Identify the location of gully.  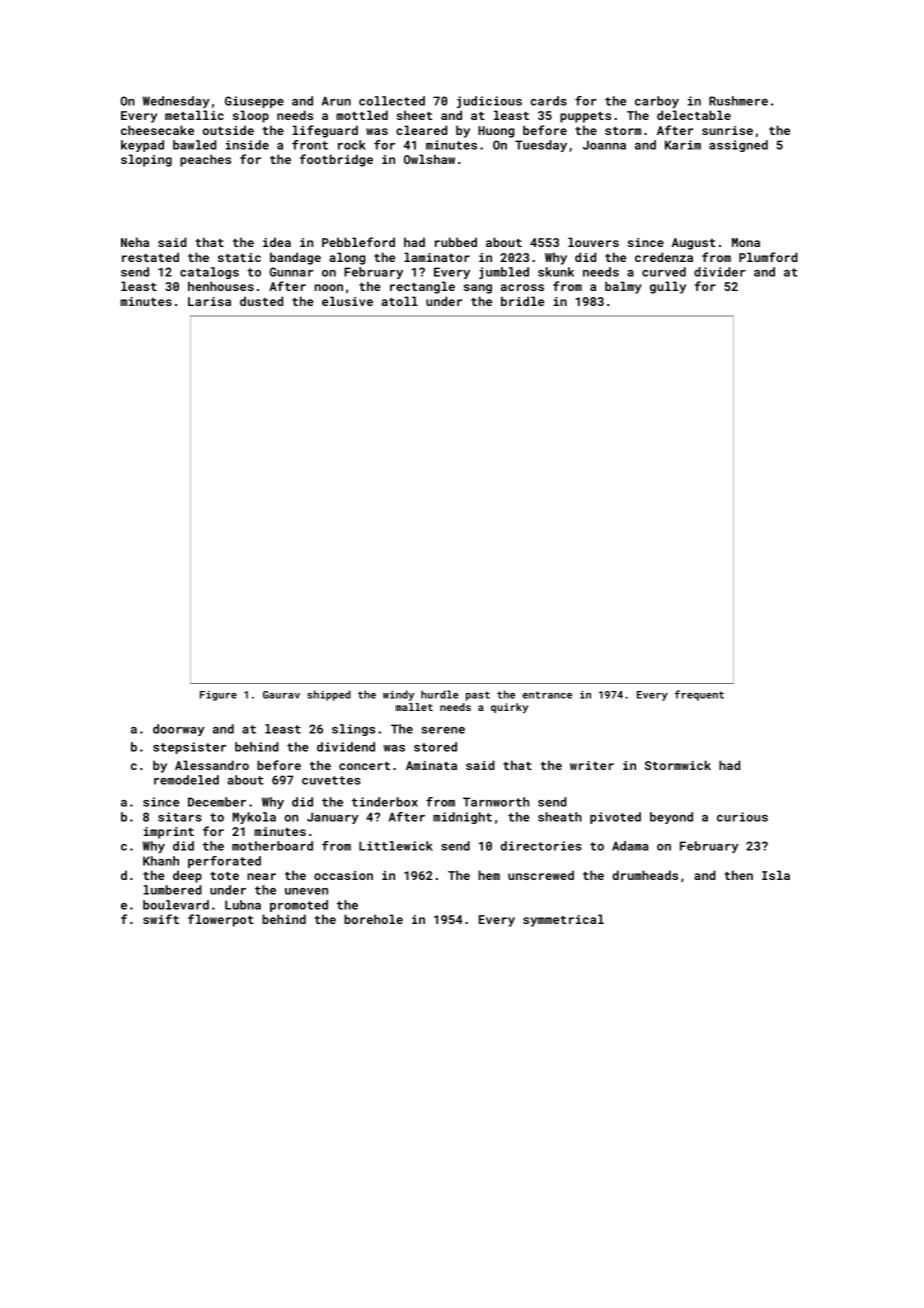
(668, 287).
